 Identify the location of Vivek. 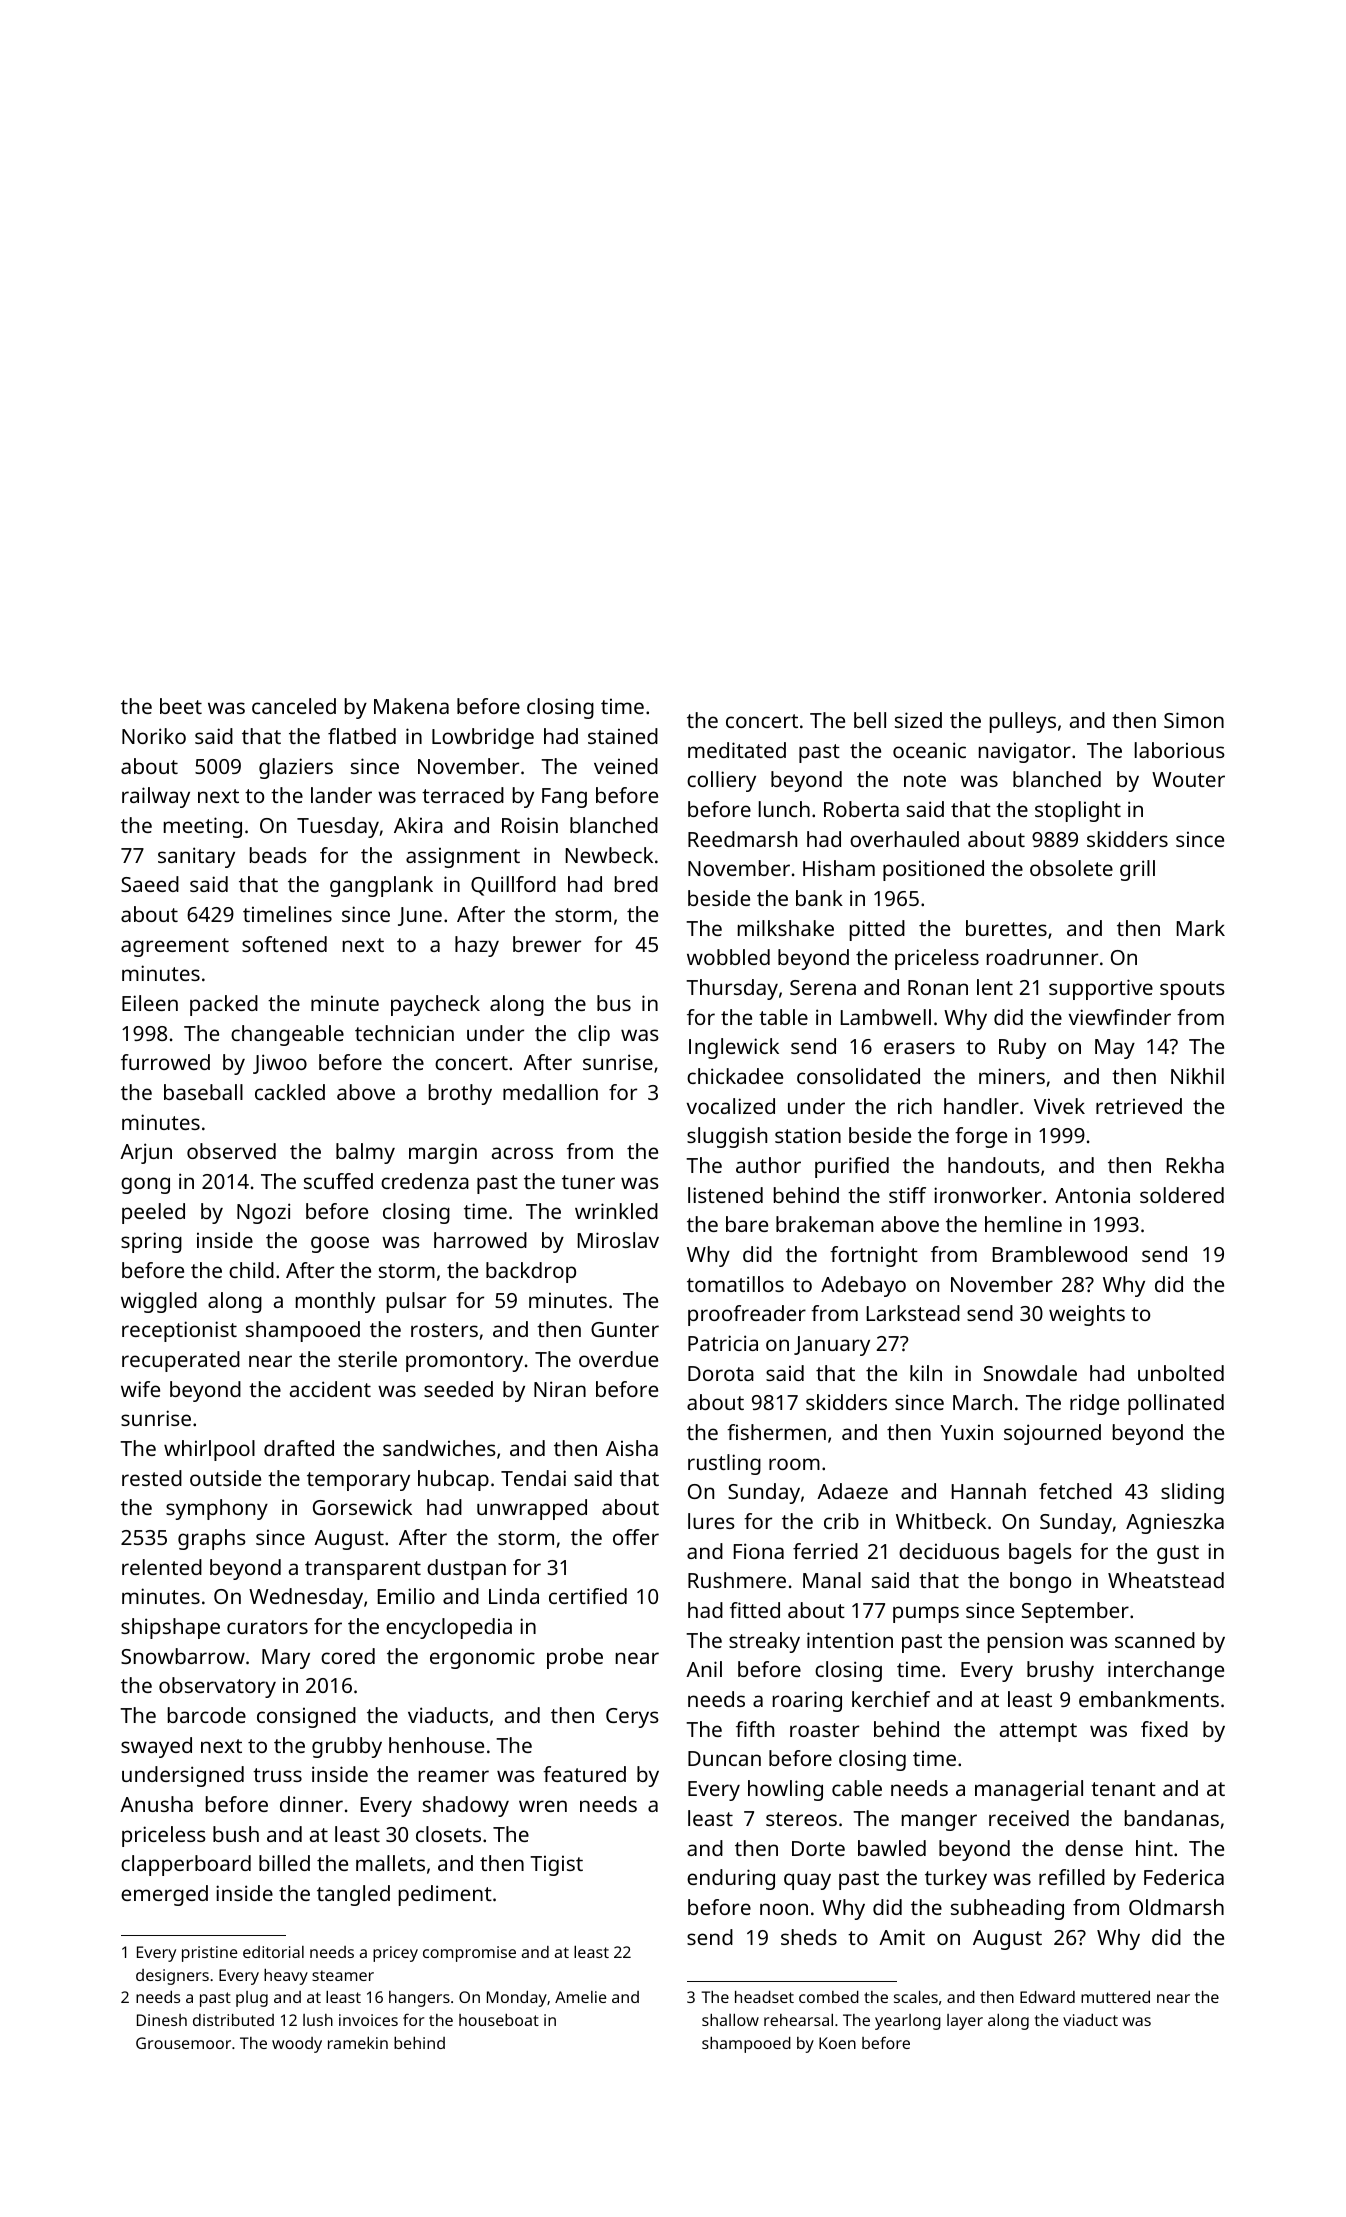
(1059, 1106).
